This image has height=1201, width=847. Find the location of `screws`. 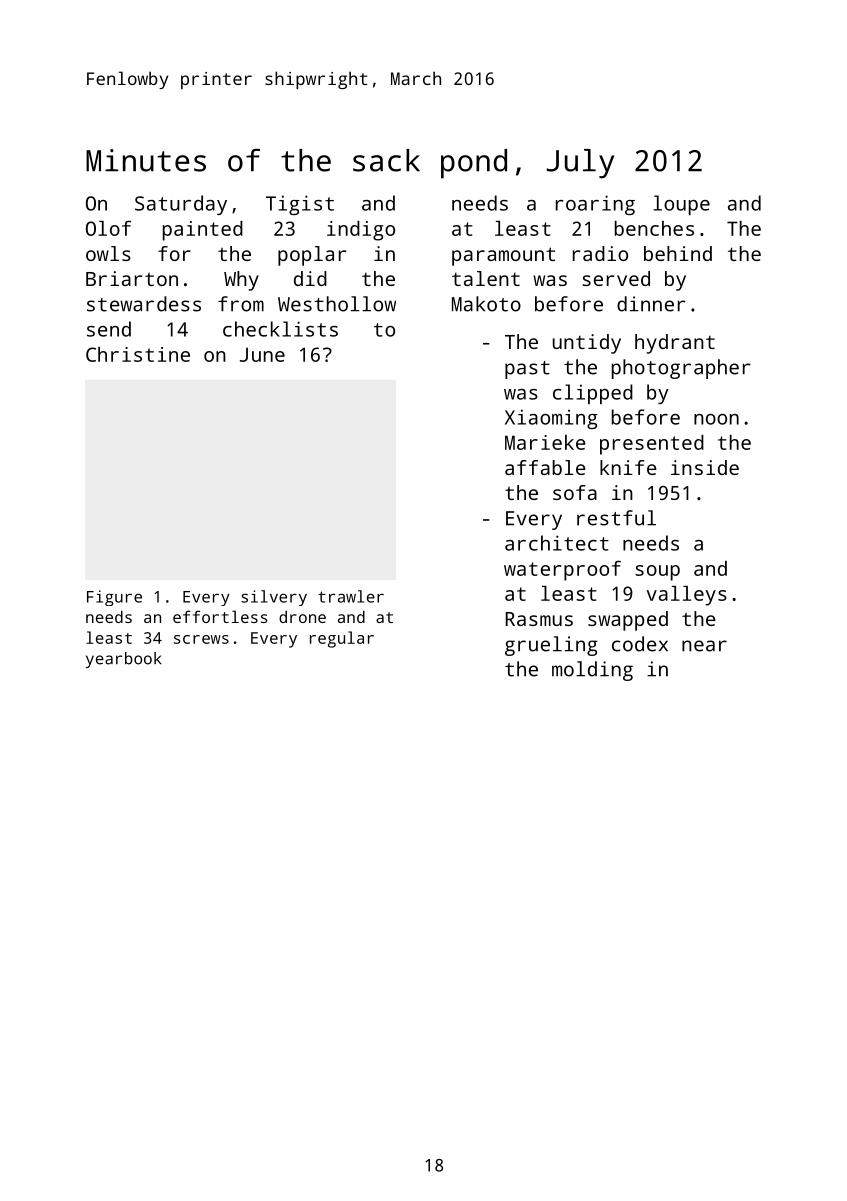

screws is located at coordinates (201, 639).
